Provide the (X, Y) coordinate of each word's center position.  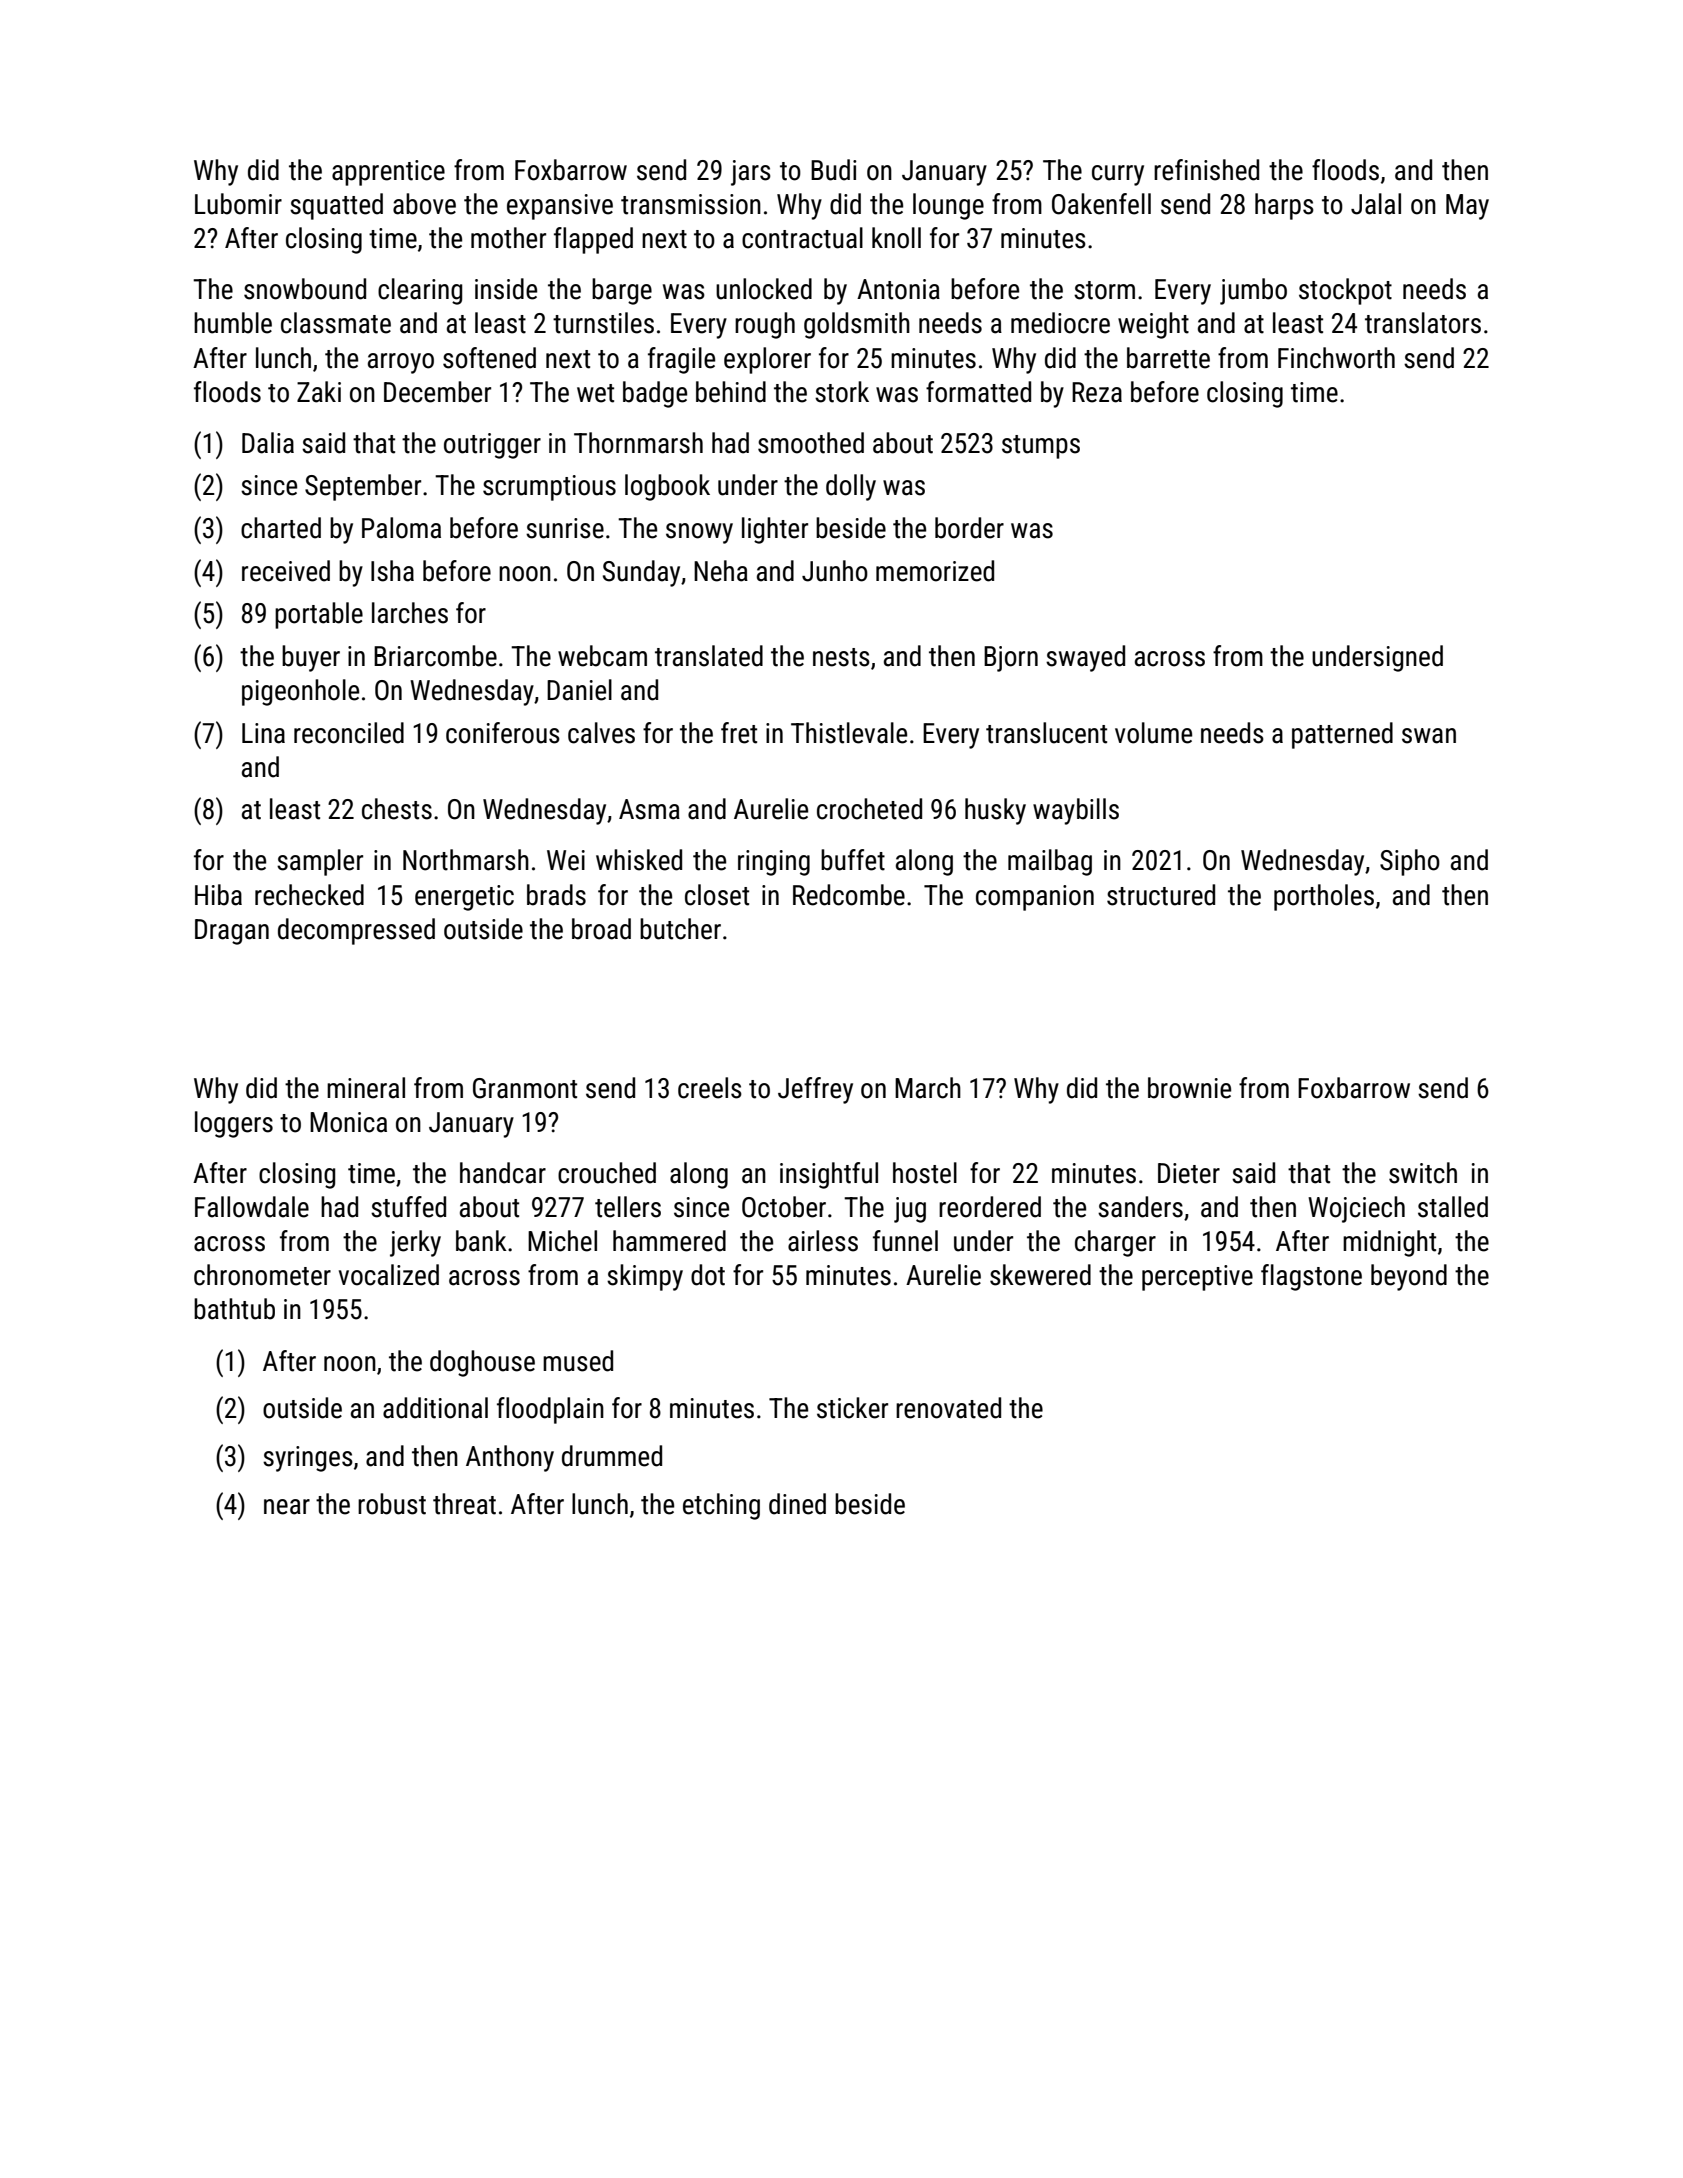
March (928, 1088)
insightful (829, 1175)
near (287, 1507)
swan (1429, 736)
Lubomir (238, 204)
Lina (263, 733)
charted (281, 528)
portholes (1324, 897)
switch (1423, 1173)
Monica (348, 1122)
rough (765, 325)
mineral (366, 1088)
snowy (699, 533)
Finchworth (1336, 358)
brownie (1189, 1088)
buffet (853, 860)
